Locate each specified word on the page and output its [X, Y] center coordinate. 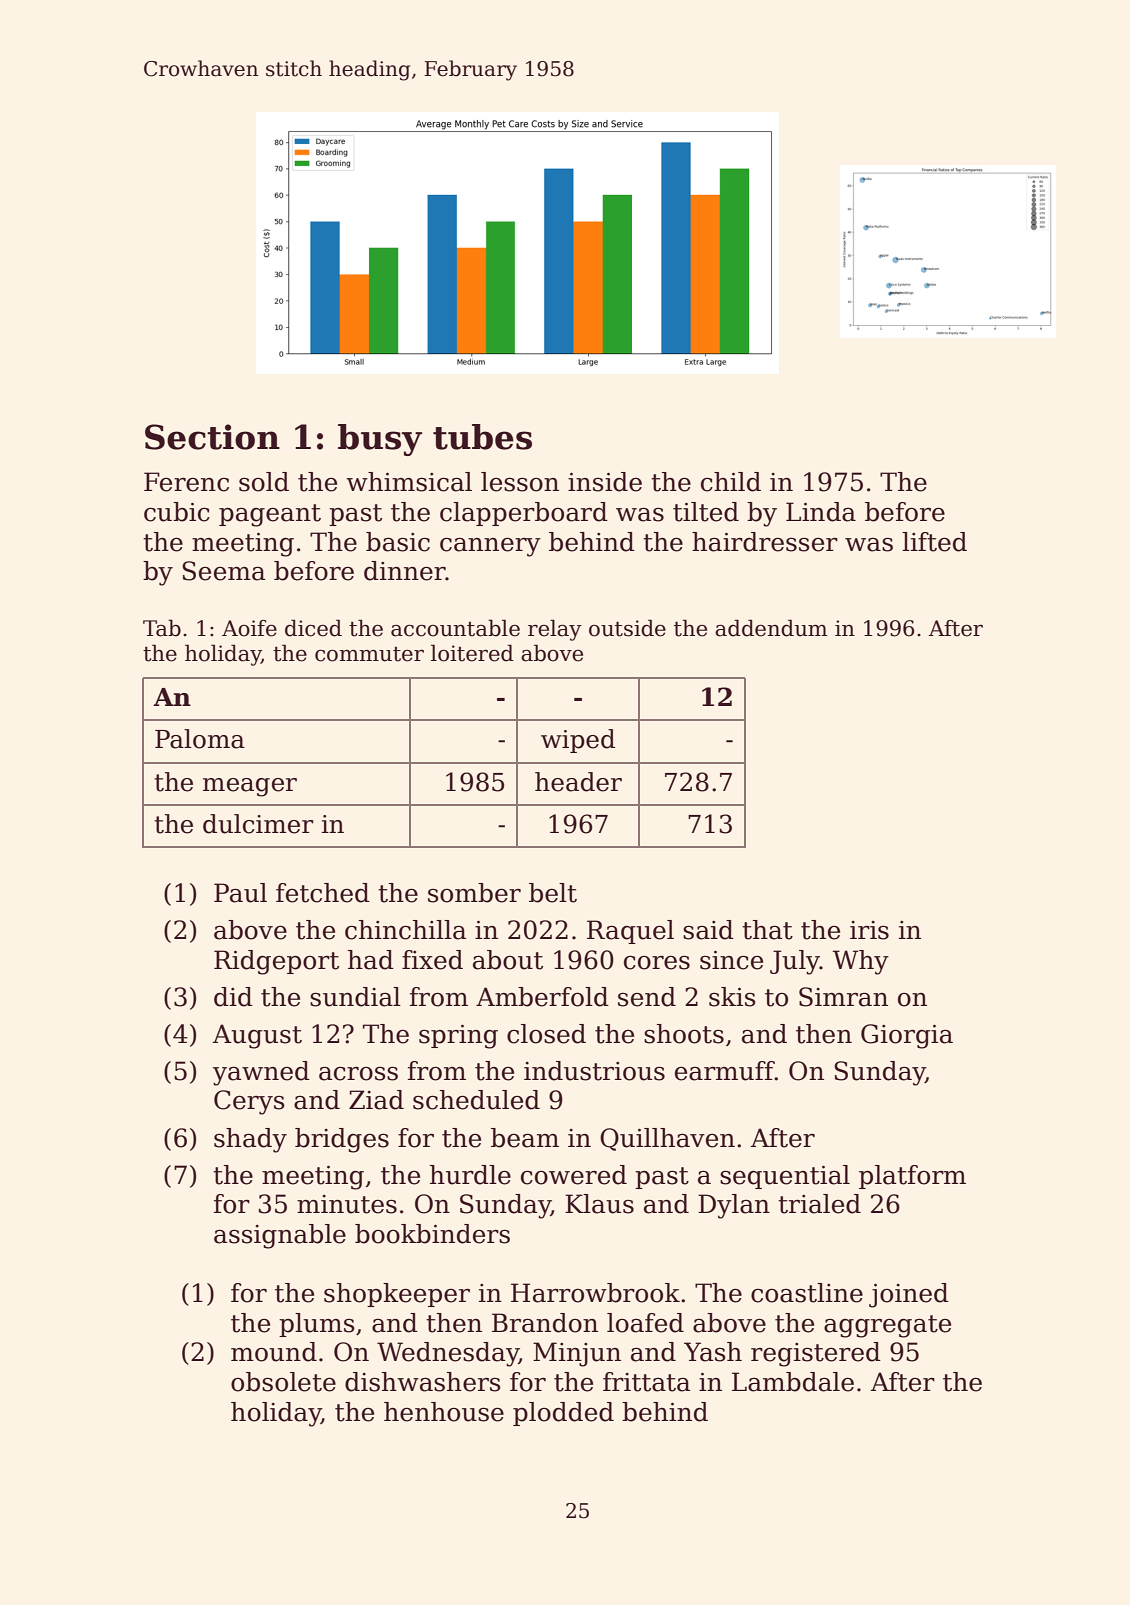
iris [869, 930]
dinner [405, 571]
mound [274, 1352]
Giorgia [907, 1036]
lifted [934, 542]
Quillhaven [667, 1139]
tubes [482, 437]
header [578, 782]
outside [627, 628]
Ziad [376, 1100]
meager [250, 787]
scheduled [476, 1100]
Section [212, 437]
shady [250, 1140]
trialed [819, 1204]
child [731, 482]
